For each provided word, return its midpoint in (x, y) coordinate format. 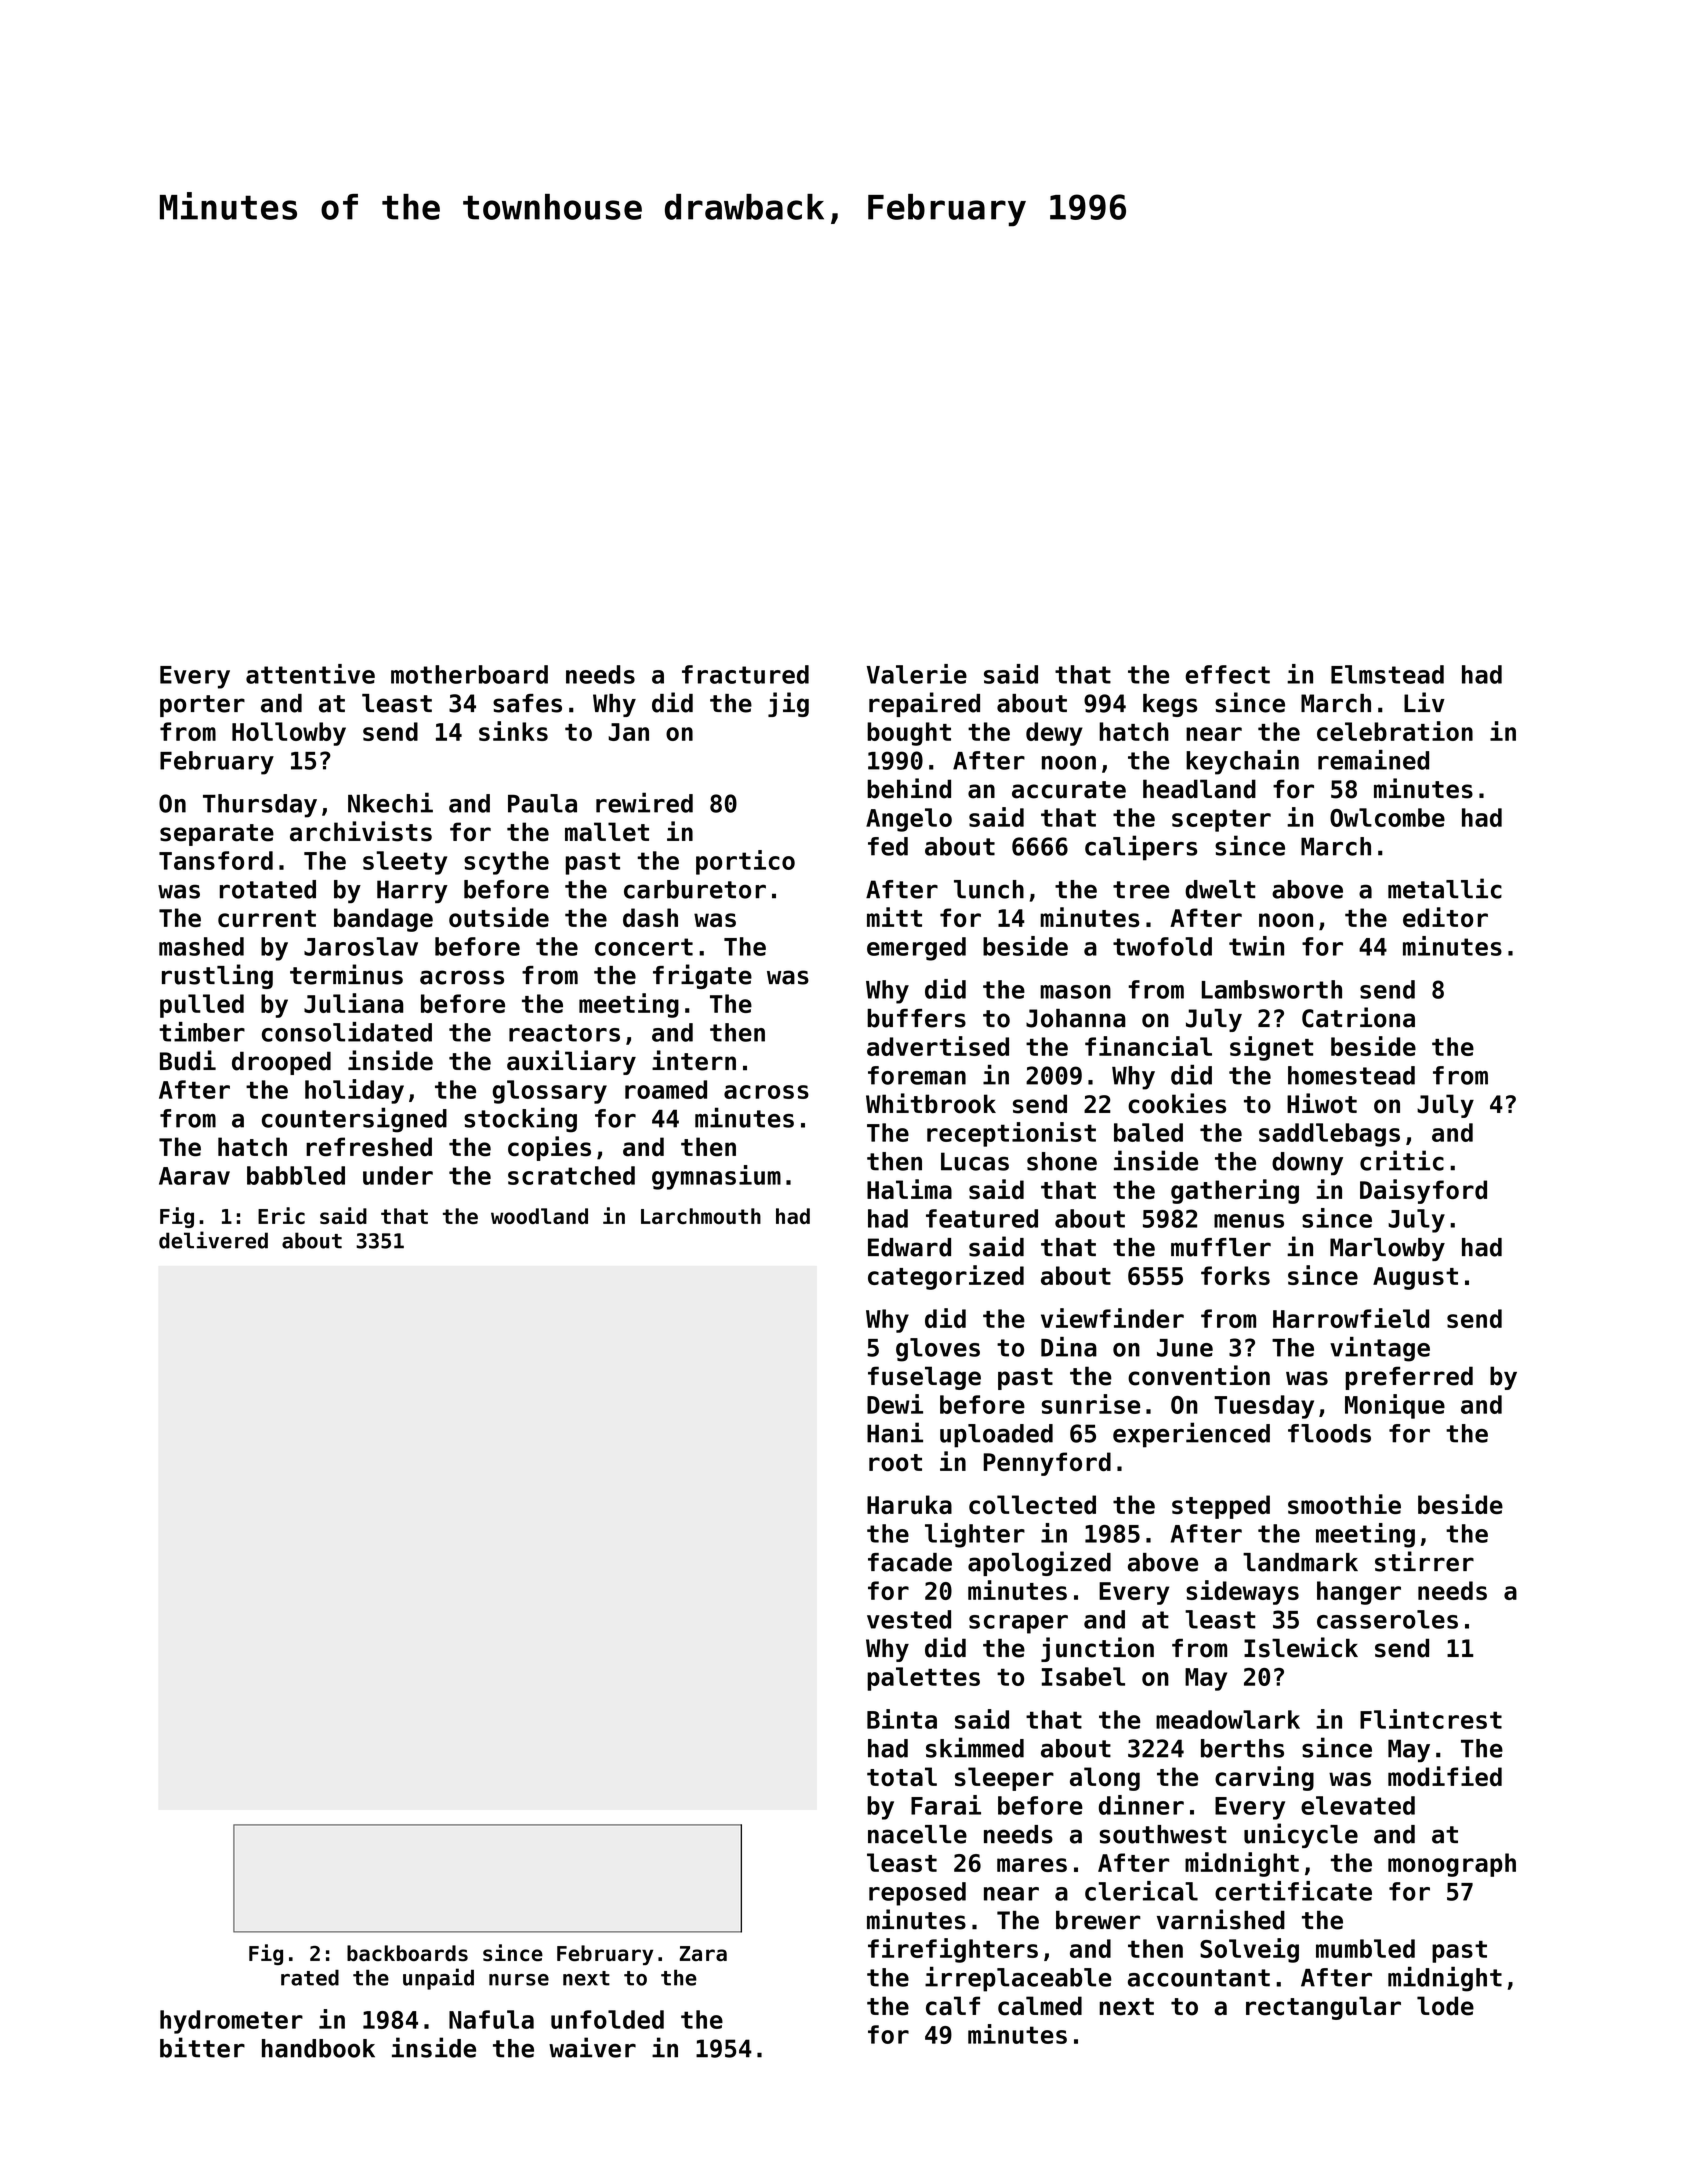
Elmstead (1387, 674)
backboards (407, 1953)
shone (1062, 1161)
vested (909, 1619)
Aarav (194, 1176)
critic (1402, 1160)
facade (910, 1562)
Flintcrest (1431, 1719)
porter (202, 706)
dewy (1054, 734)
